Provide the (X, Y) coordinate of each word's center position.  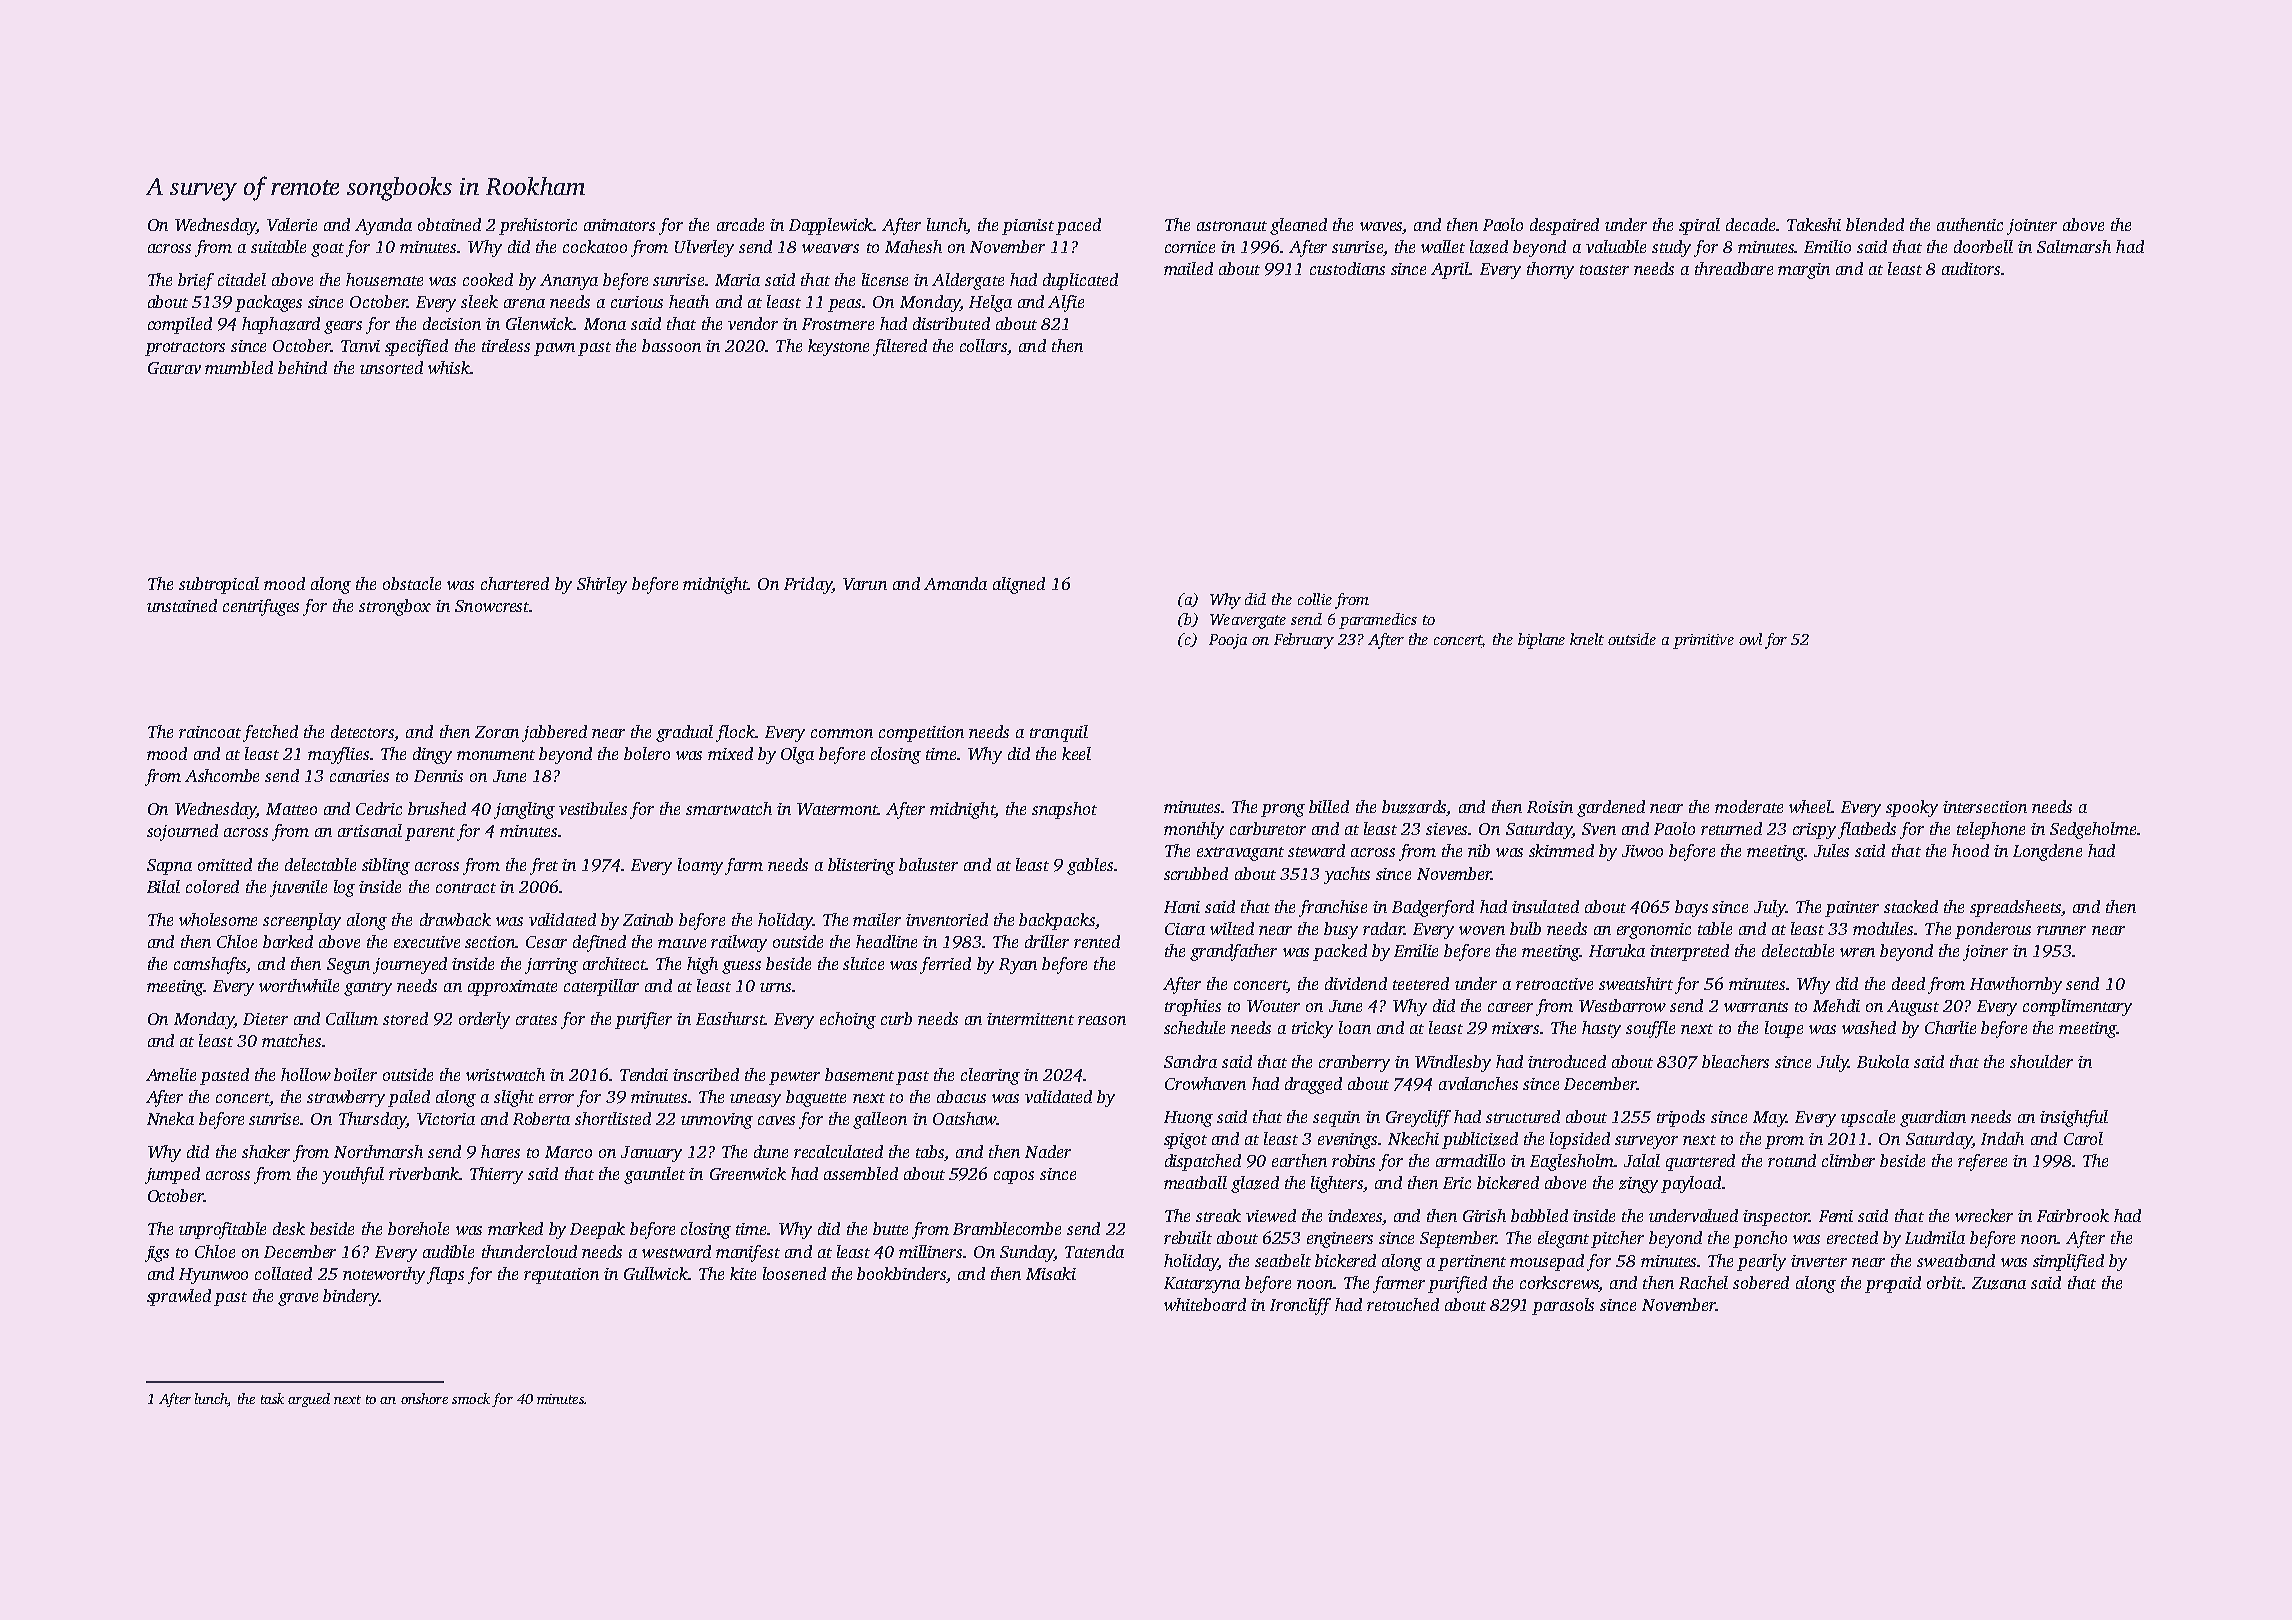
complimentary (2077, 1007)
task (272, 1398)
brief (196, 281)
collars (983, 345)
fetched (270, 733)
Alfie (1066, 303)
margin (1804, 271)
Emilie (1416, 950)
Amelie (171, 1074)
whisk (449, 367)
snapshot (1064, 810)
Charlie (1950, 1027)
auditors (1971, 268)
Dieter (265, 1019)
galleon (880, 1120)
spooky (1912, 808)
